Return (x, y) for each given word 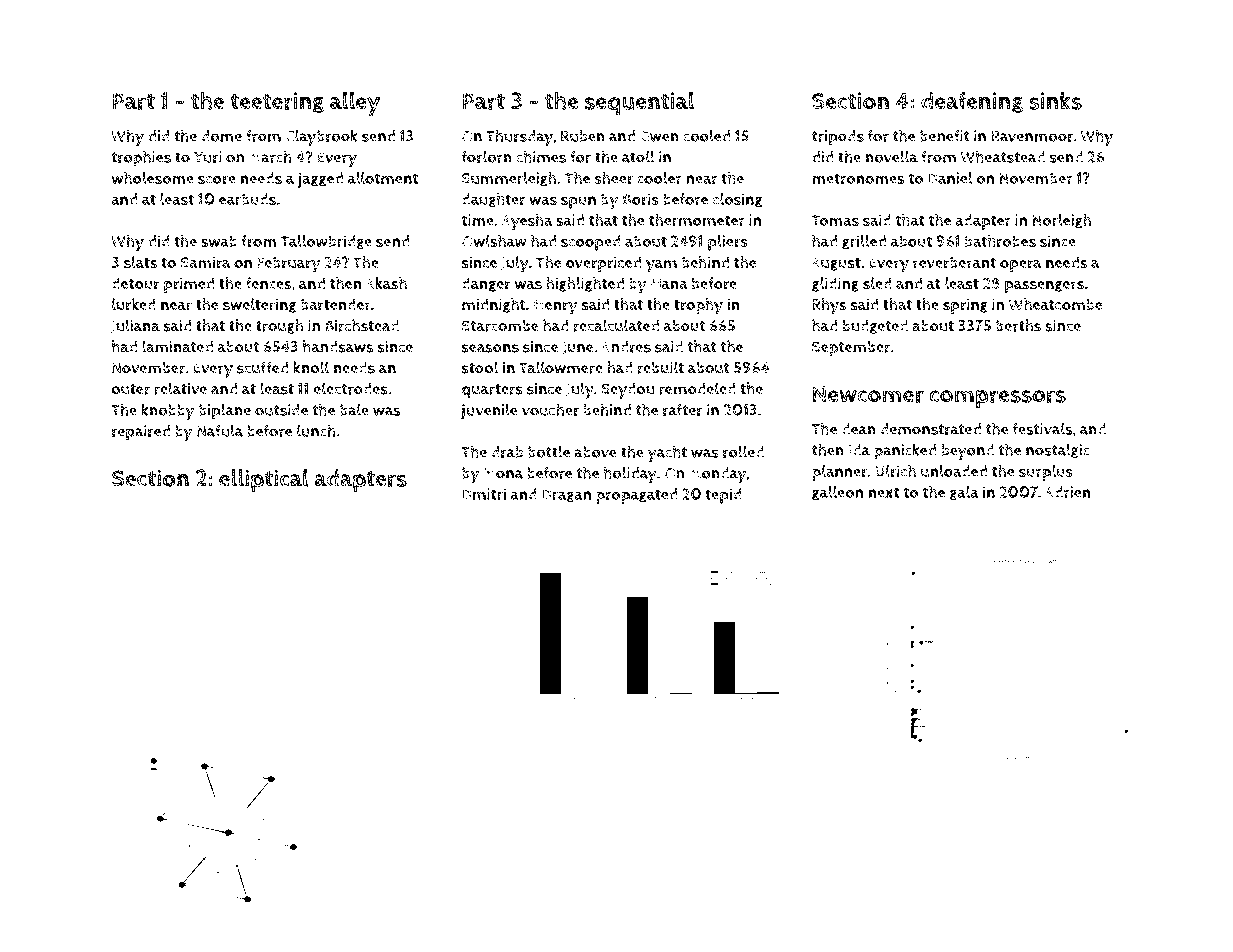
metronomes (858, 179)
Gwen (659, 136)
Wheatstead (1003, 156)
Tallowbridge (326, 242)
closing (738, 200)
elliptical (264, 481)
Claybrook (321, 137)
